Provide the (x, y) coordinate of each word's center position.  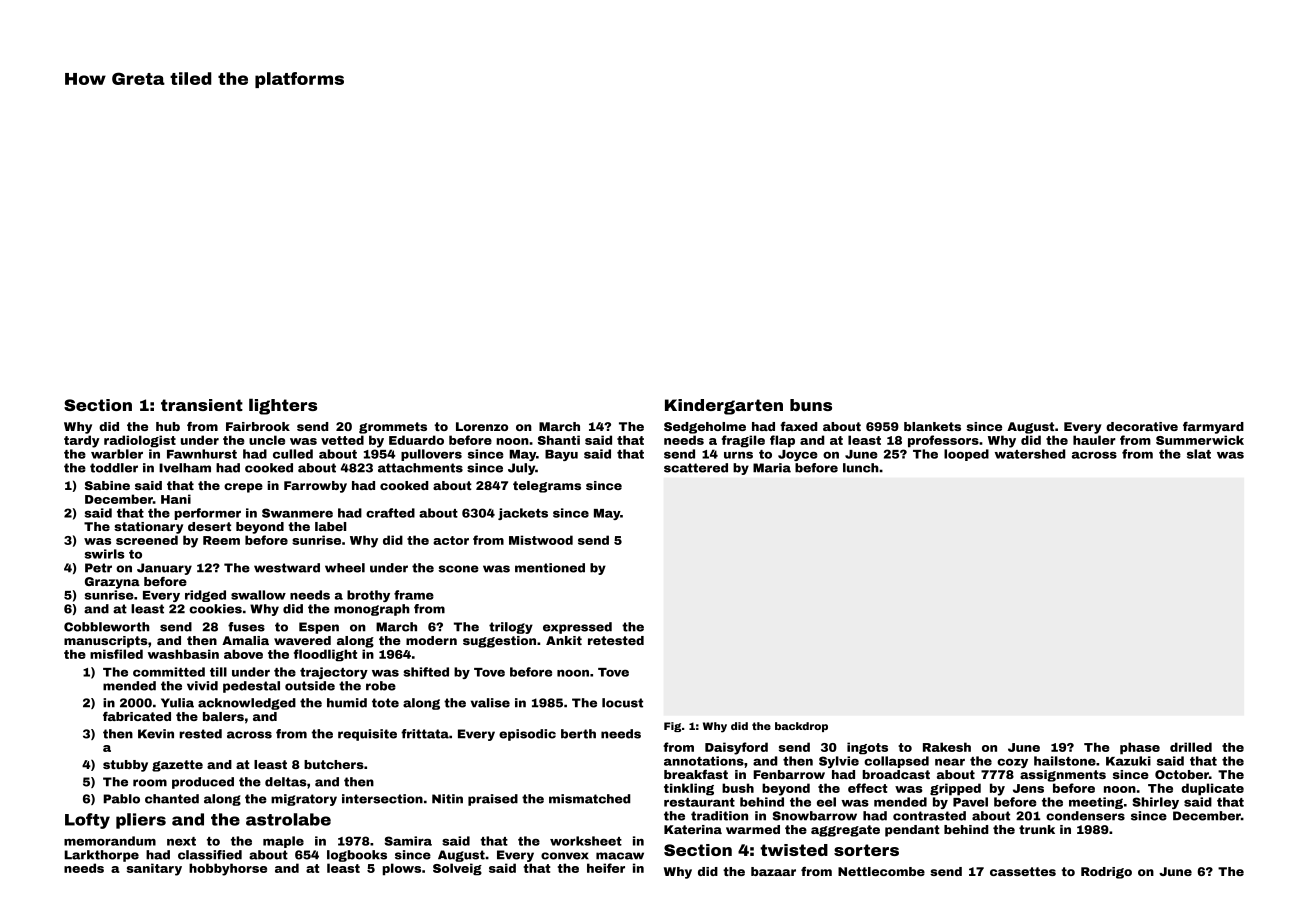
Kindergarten (724, 407)
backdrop (801, 727)
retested (616, 640)
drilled (1191, 747)
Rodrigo (1106, 873)
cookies (215, 609)
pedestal (251, 687)
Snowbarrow (815, 816)
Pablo (121, 799)
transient (202, 405)
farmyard (1213, 428)
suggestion (499, 642)
